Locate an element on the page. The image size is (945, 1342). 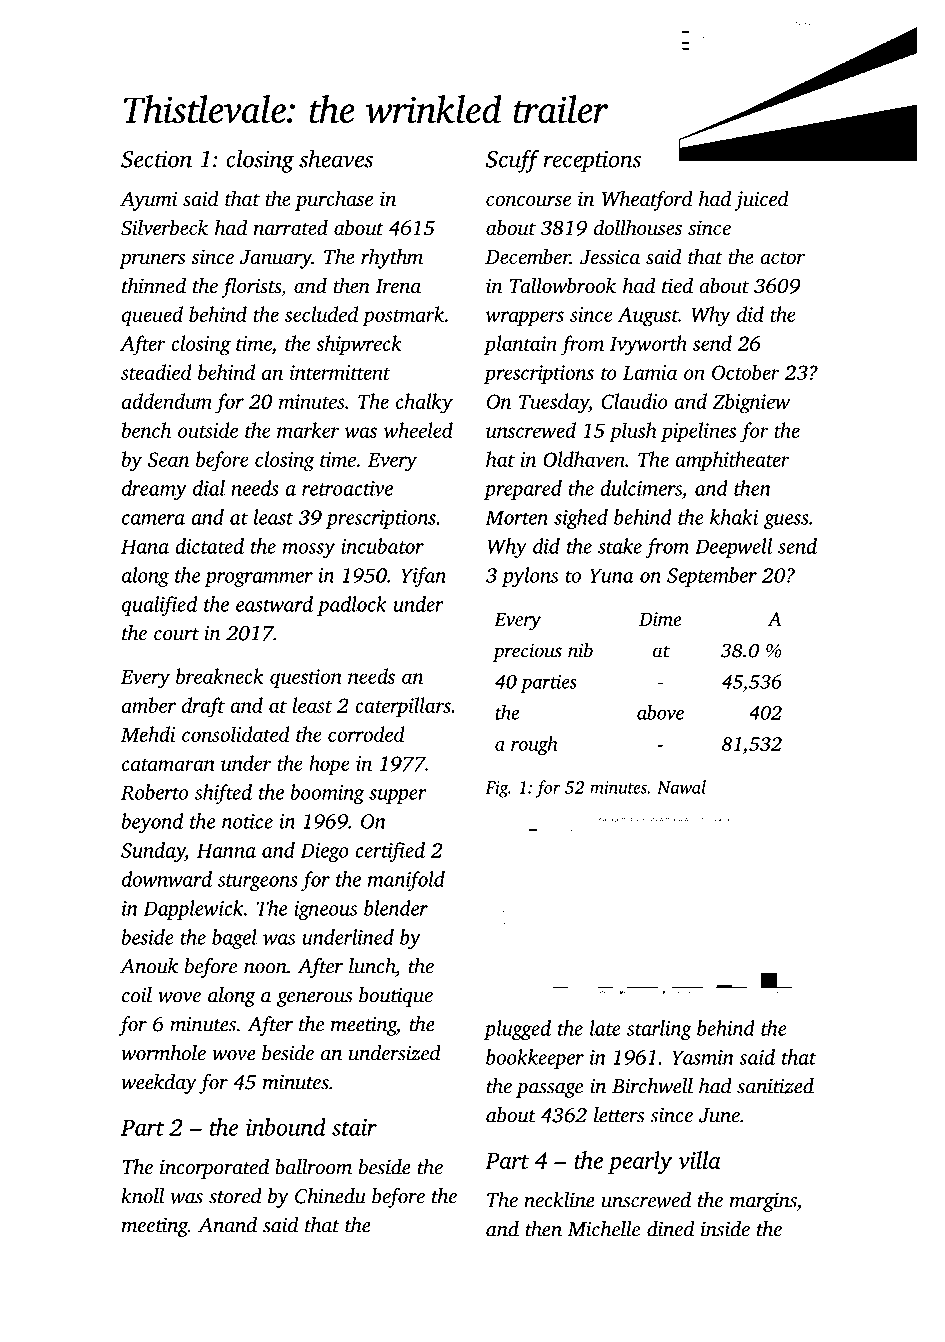
above is located at coordinates (660, 712).
